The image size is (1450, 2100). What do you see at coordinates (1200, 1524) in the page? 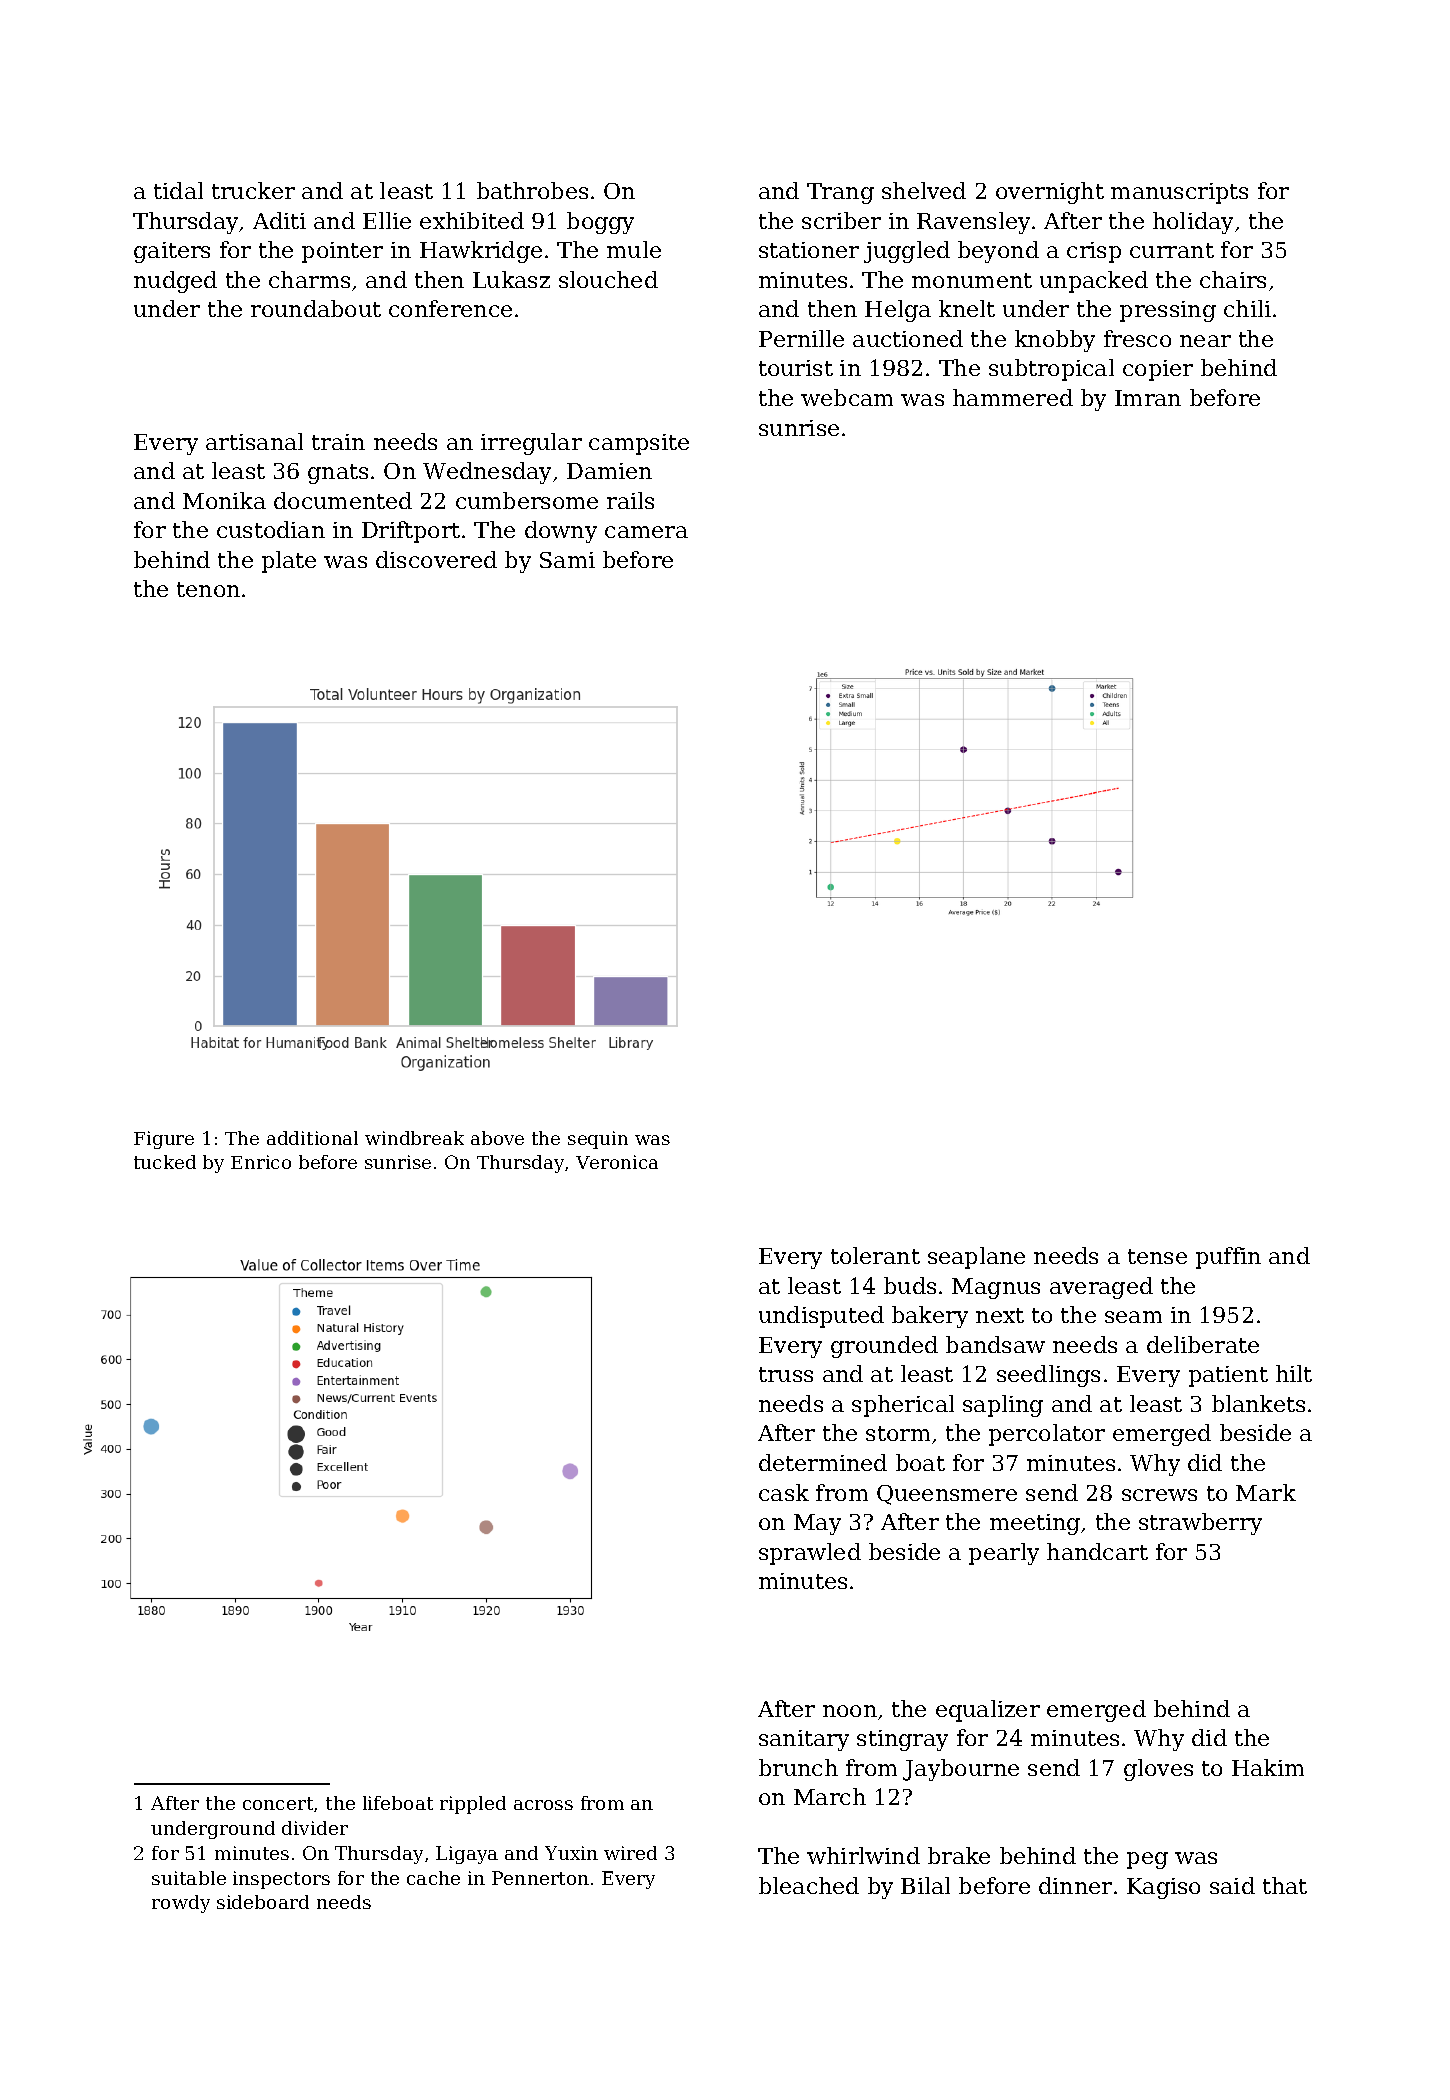
I see `strawberry` at bounding box center [1200, 1524].
